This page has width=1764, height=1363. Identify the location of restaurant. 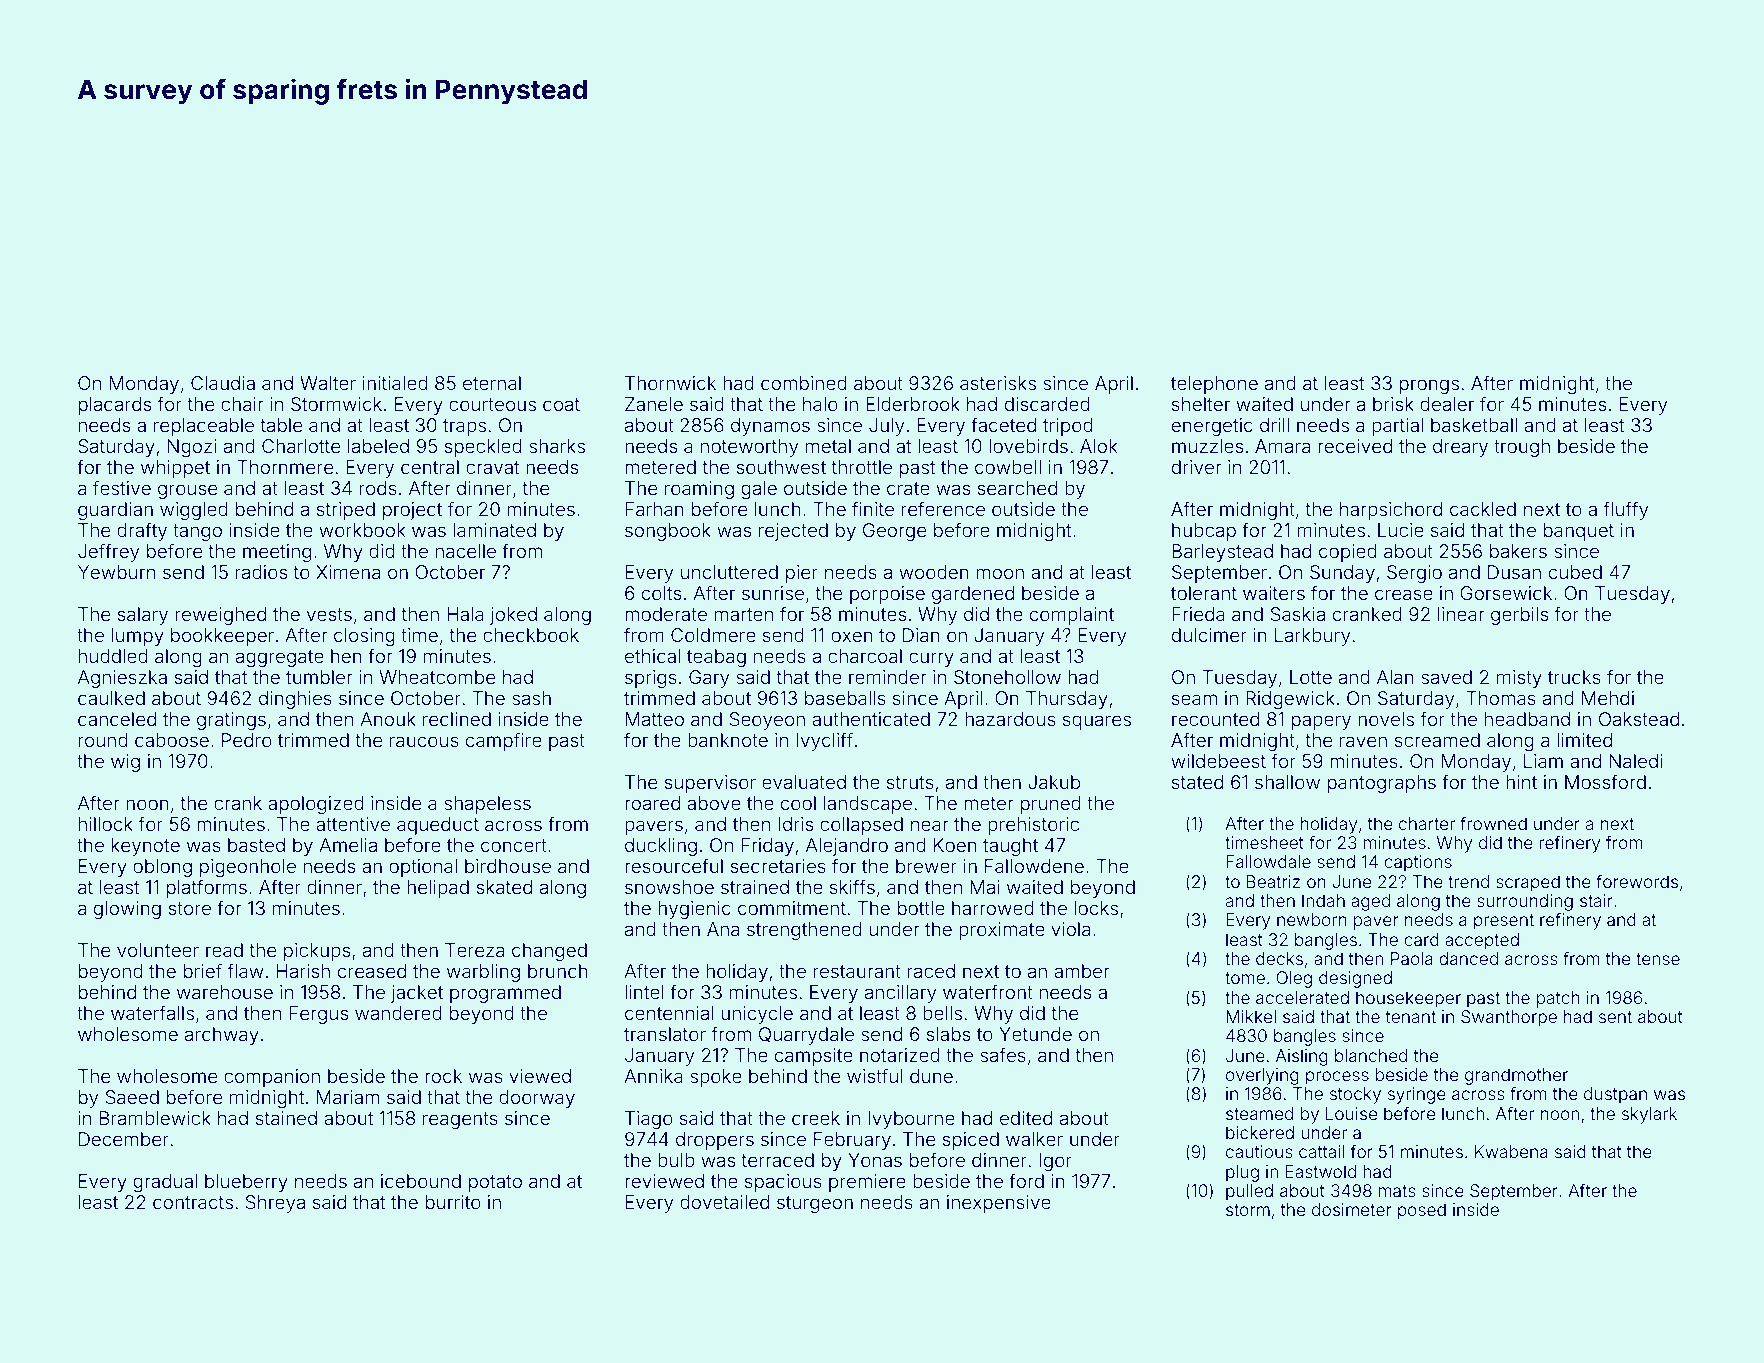
(857, 971).
